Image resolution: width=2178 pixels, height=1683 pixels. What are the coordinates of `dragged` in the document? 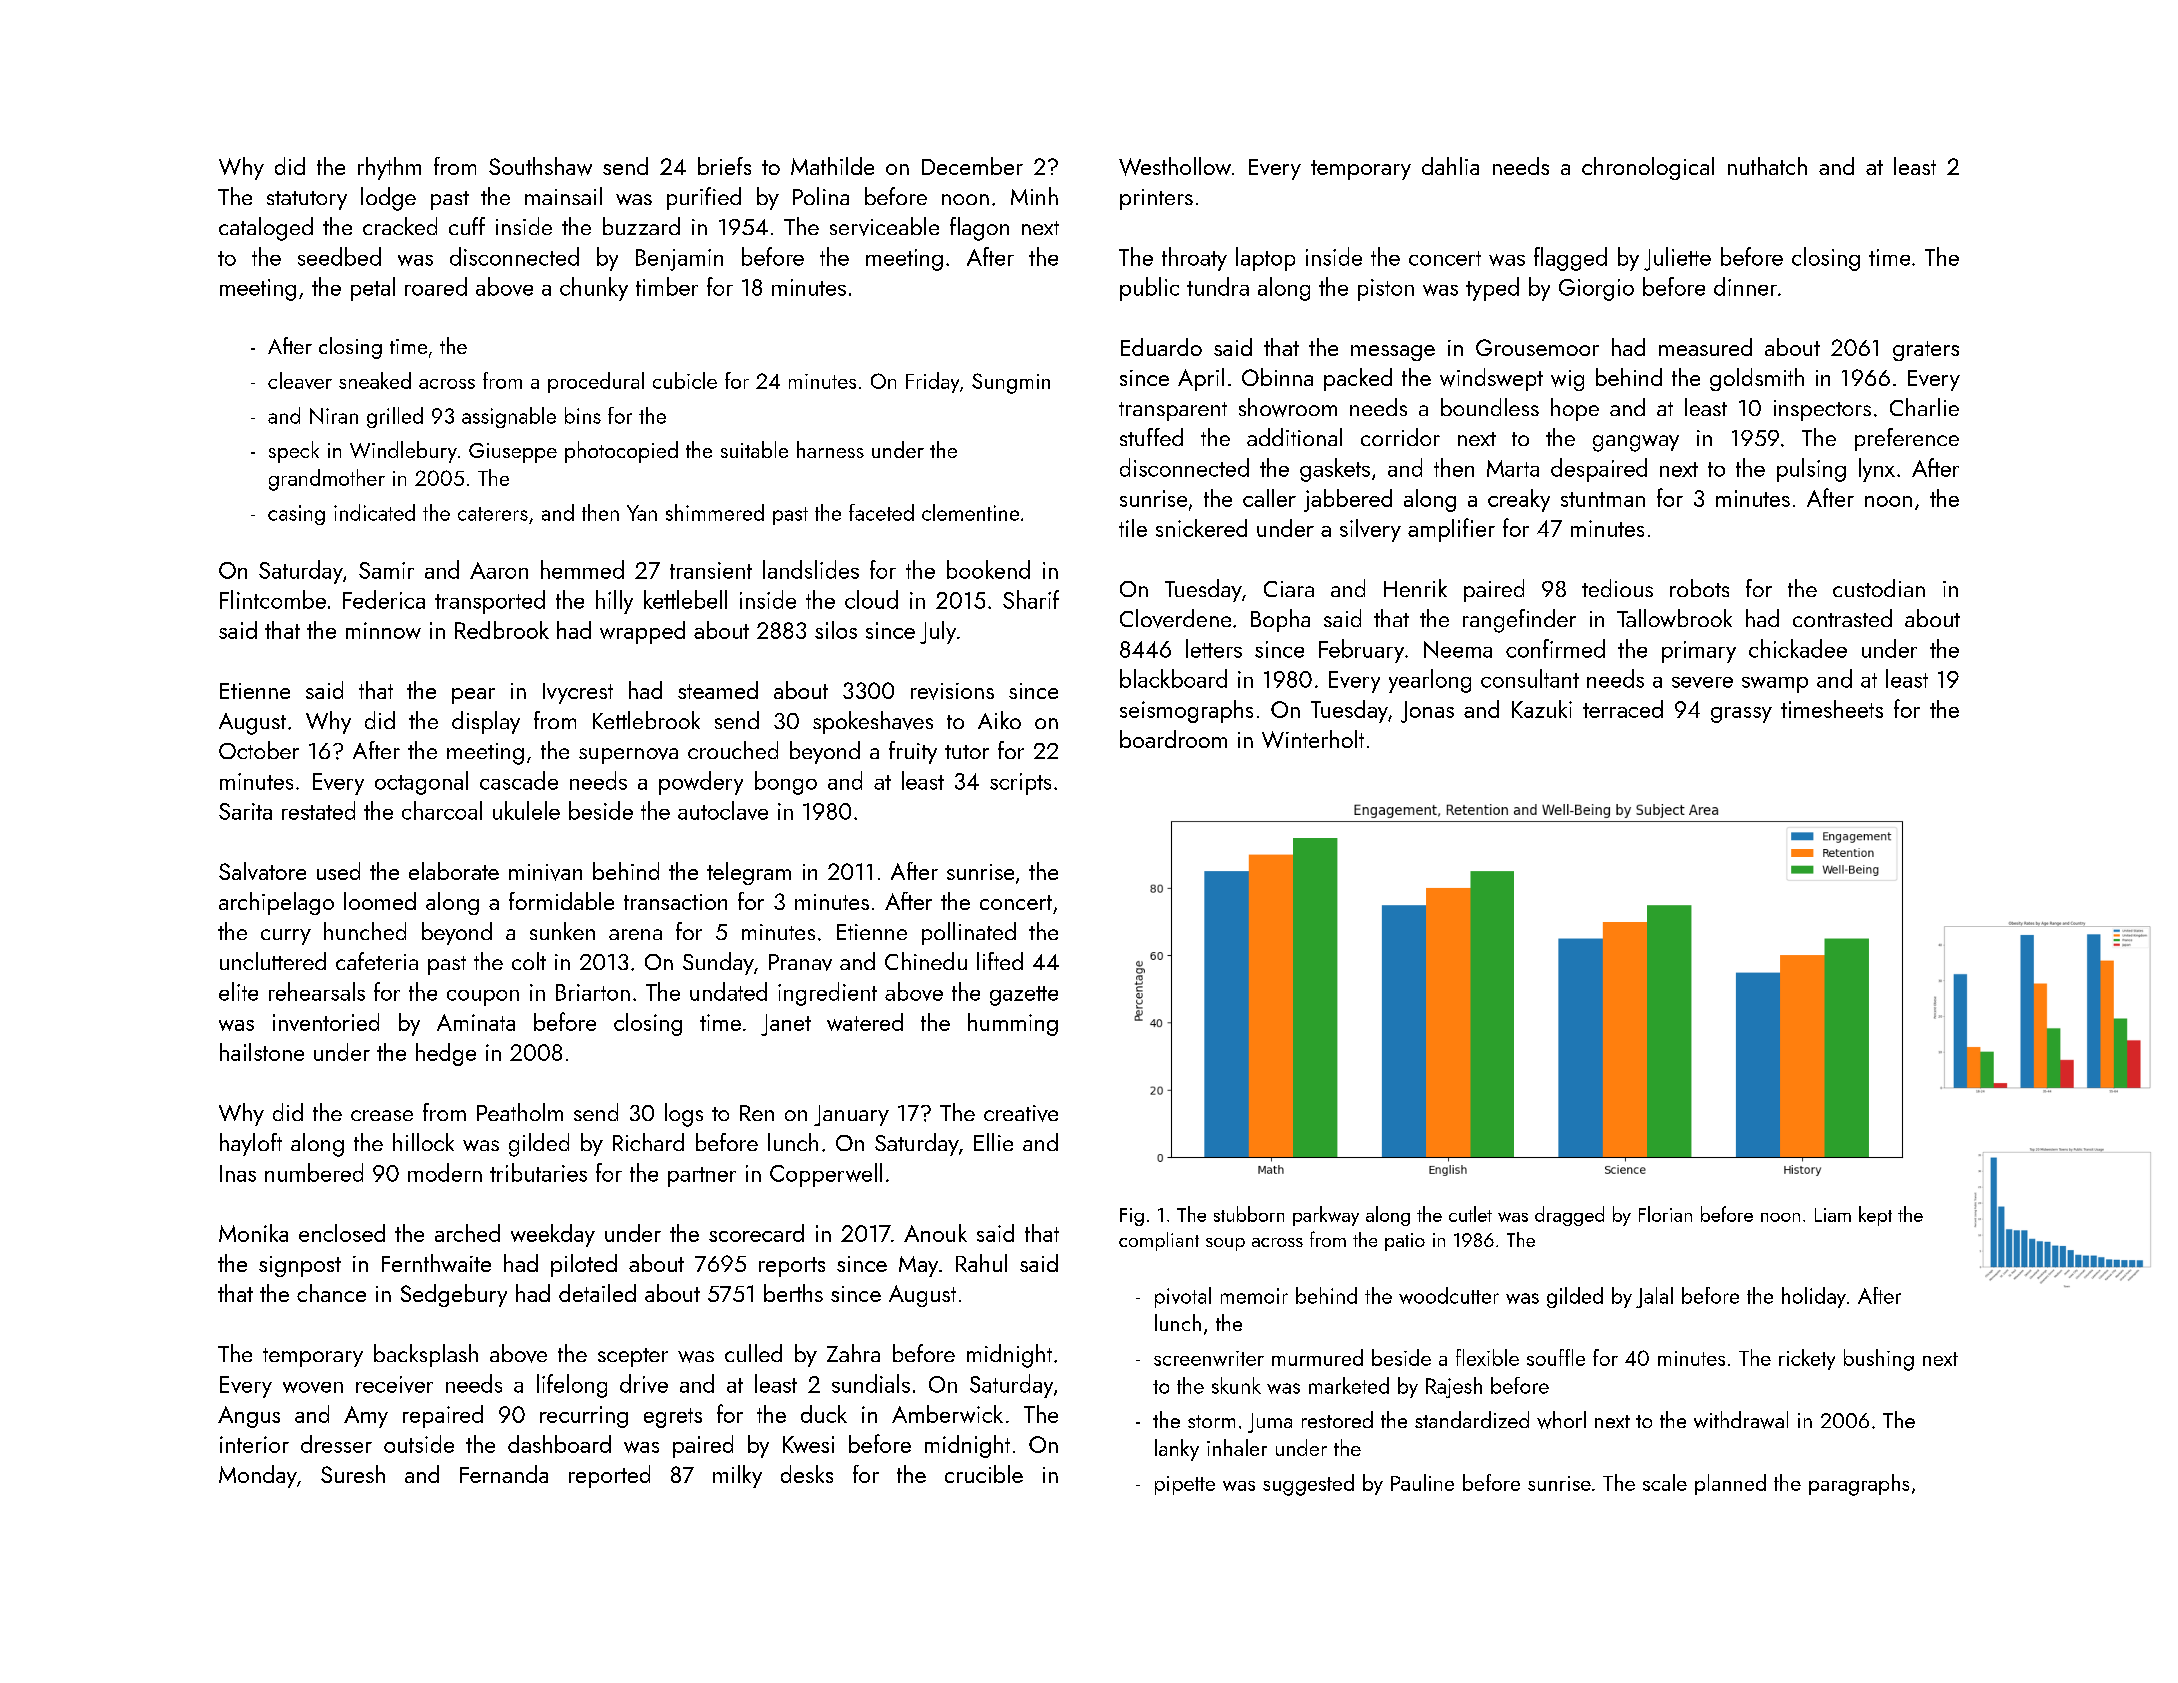 It's located at (1569, 1216).
